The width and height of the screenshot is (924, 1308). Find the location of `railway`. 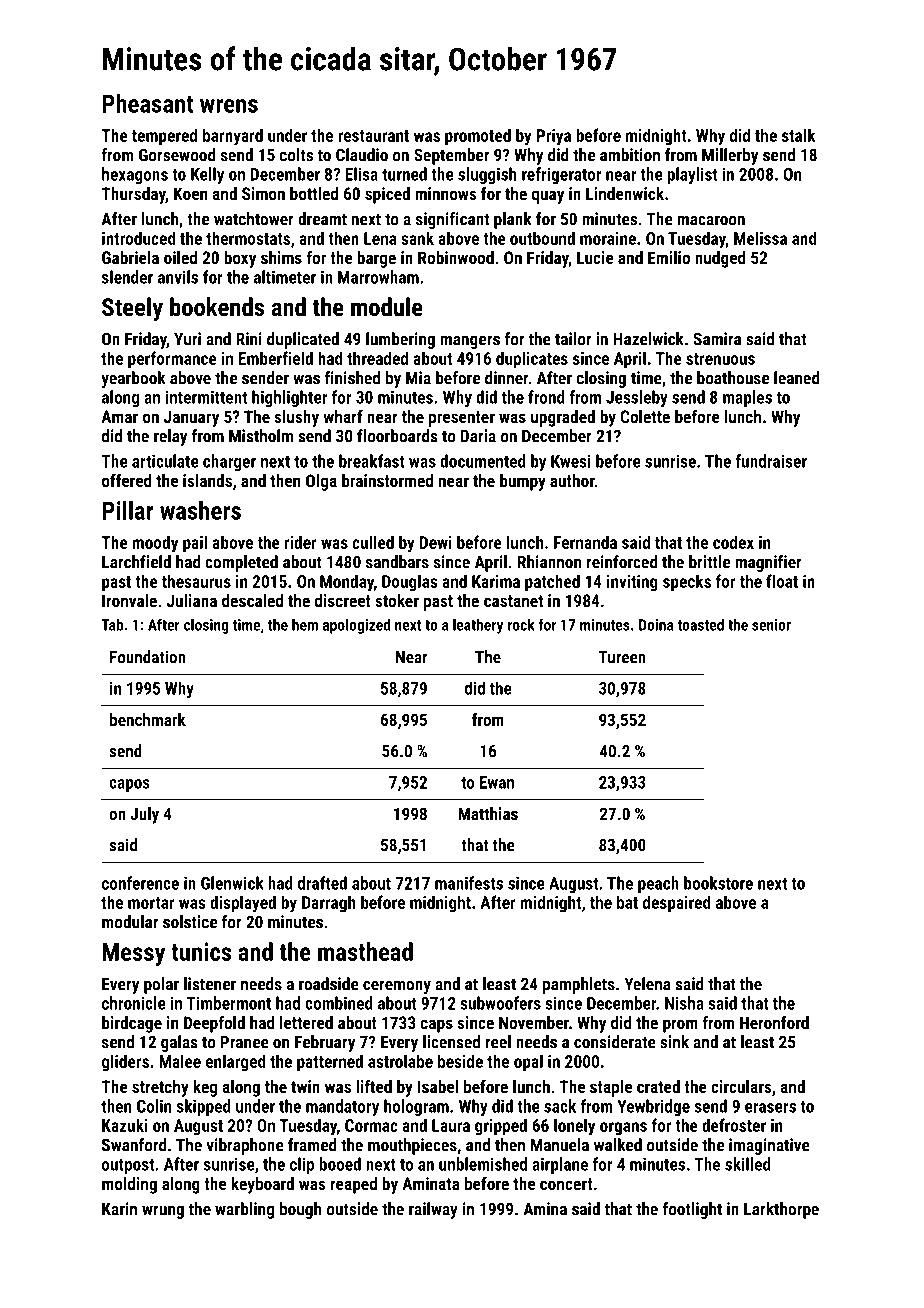

railway is located at coordinates (433, 1210).
